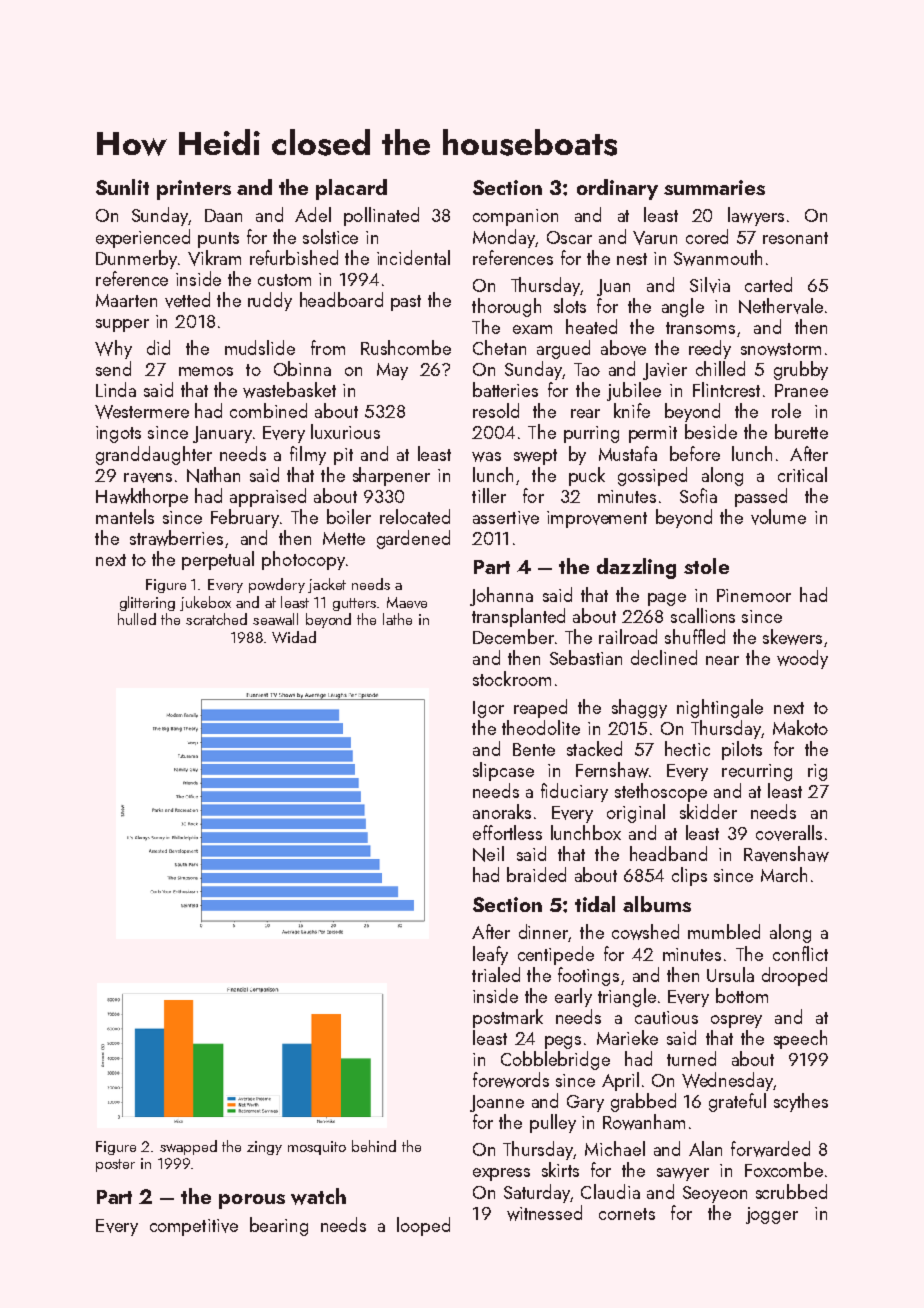 The width and height of the page is (924, 1308). Describe the element at coordinates (194, 1227) in the page. I see `competitive` at that location.
